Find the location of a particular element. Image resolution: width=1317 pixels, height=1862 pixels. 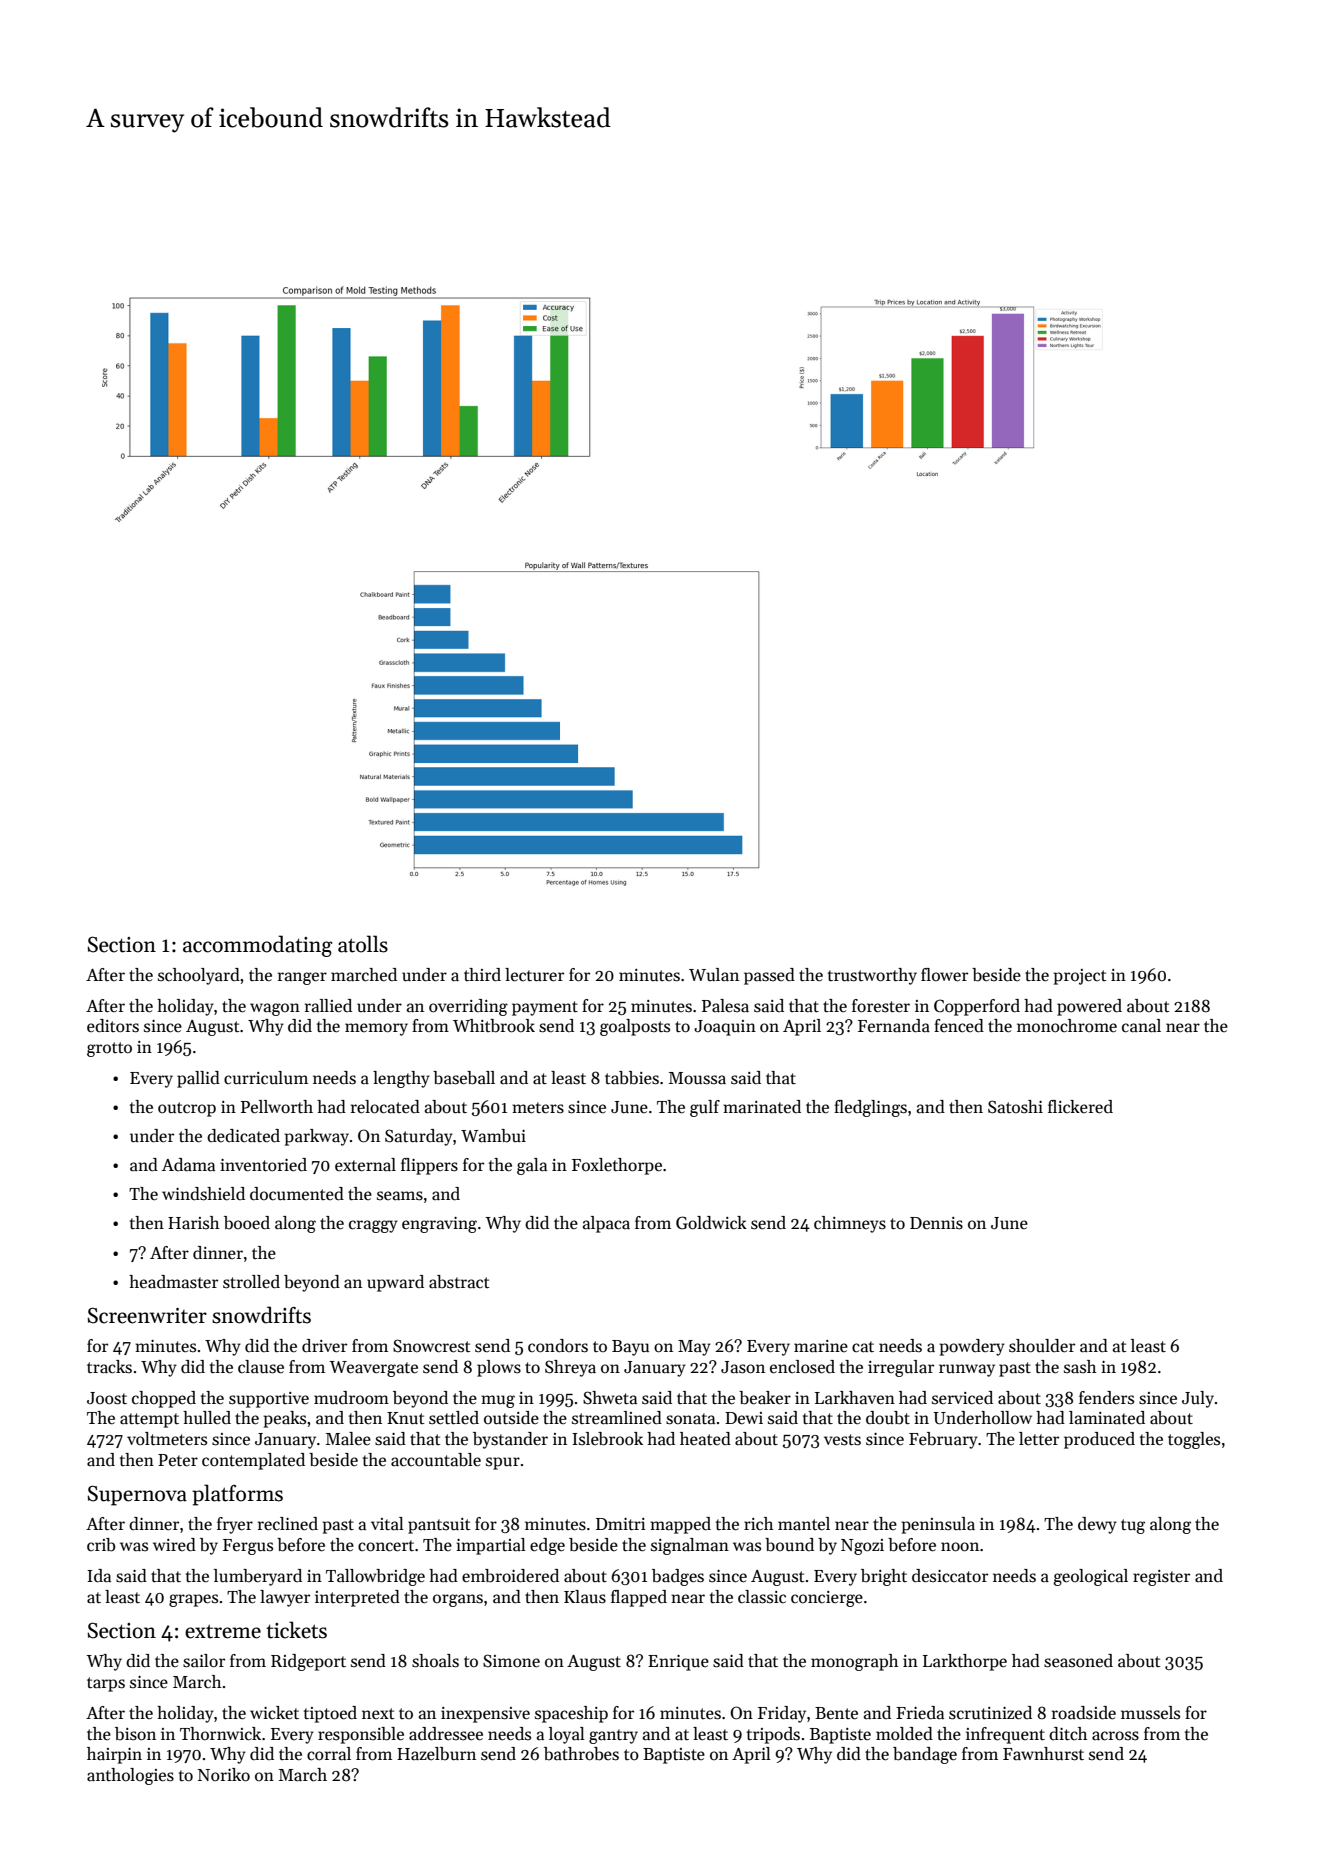

grapes is located at coordinates (193, 1600).
